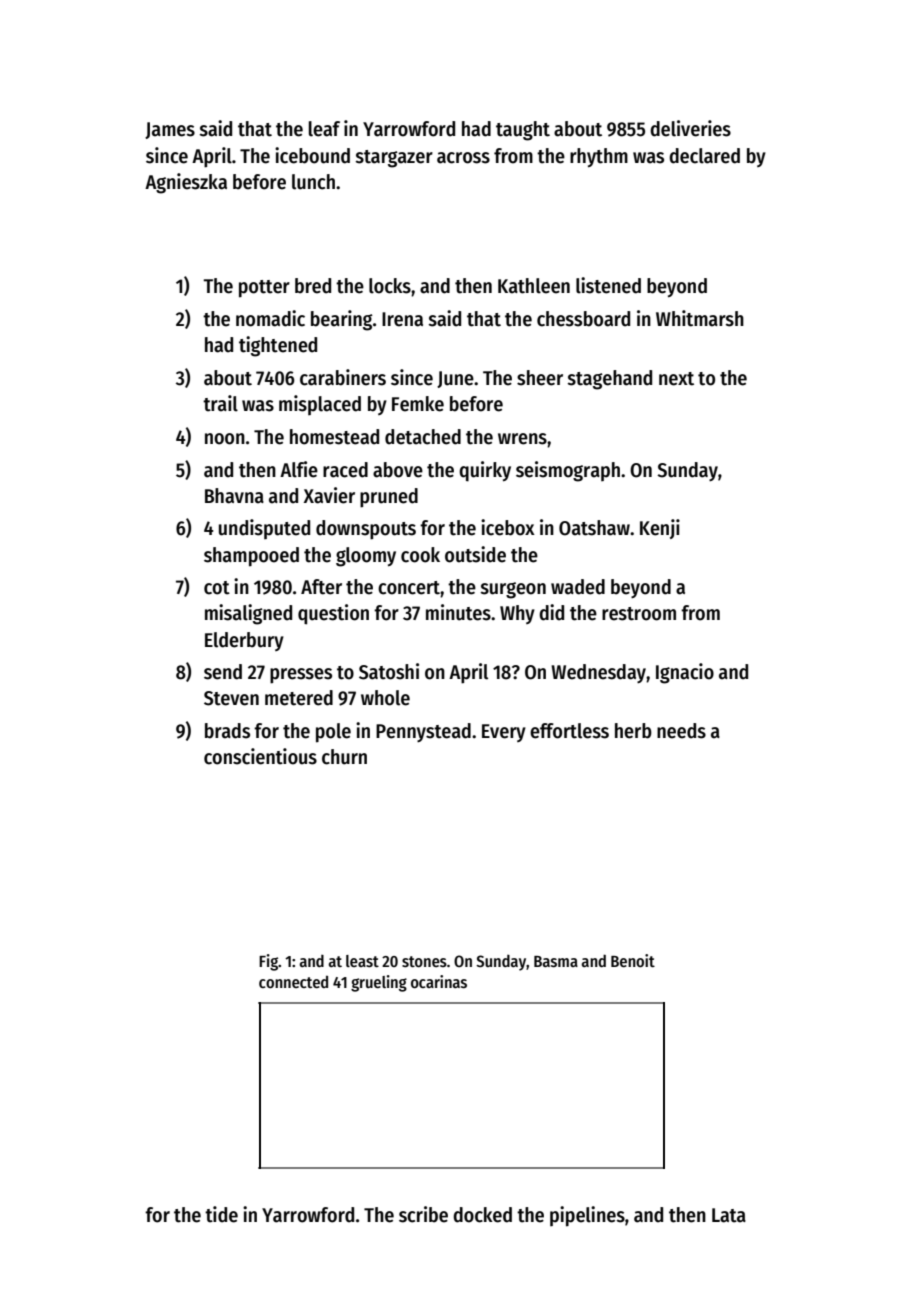  What do you see at coordinates (418, 404) in the screenshot?
I see `Femke` at bounding box center [418, 404].
